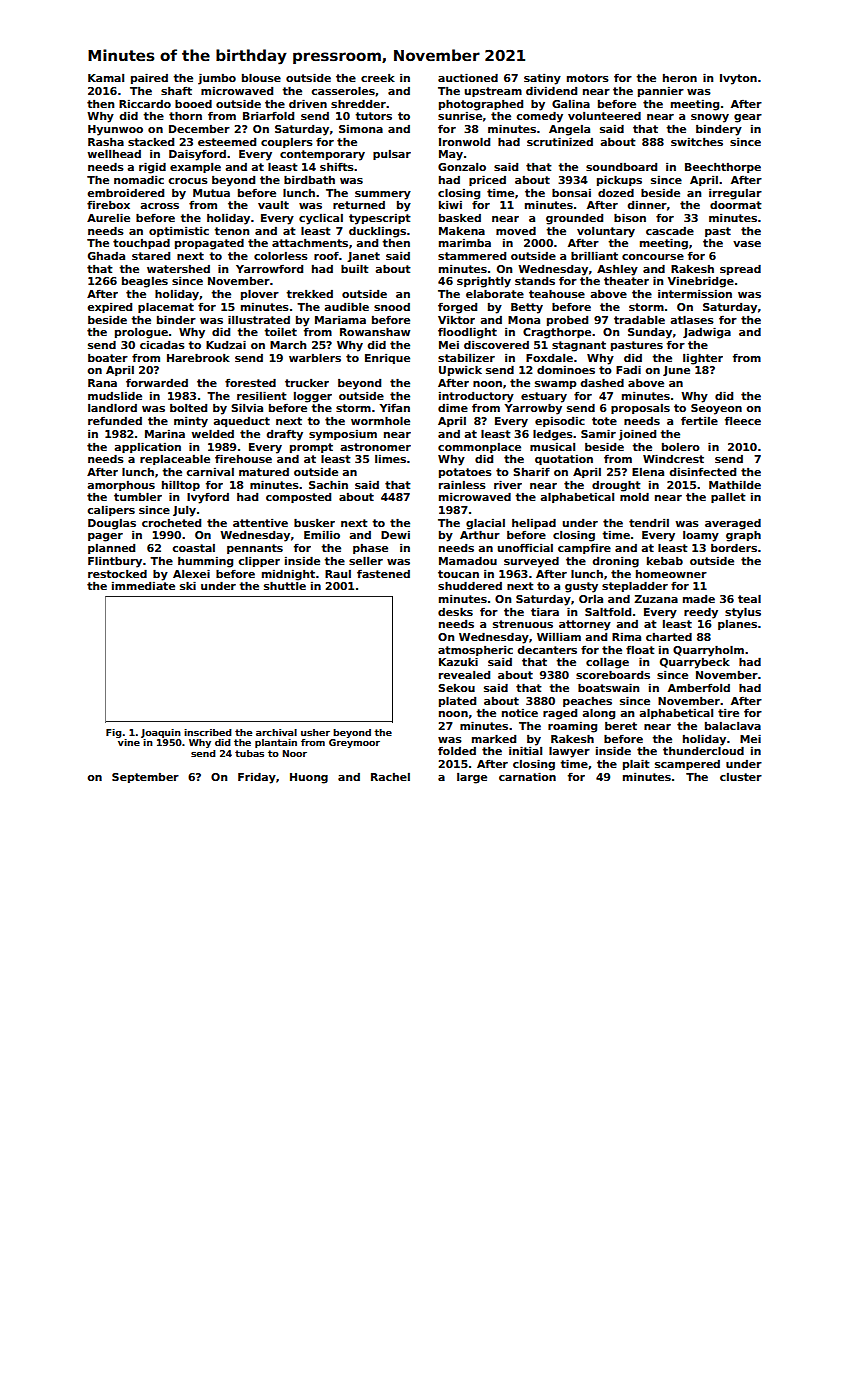 The image size is (849, 1400). What do you see at coordinates (211, 193) in the page?
I see `Mutua` at bounding box center [211, 193].
